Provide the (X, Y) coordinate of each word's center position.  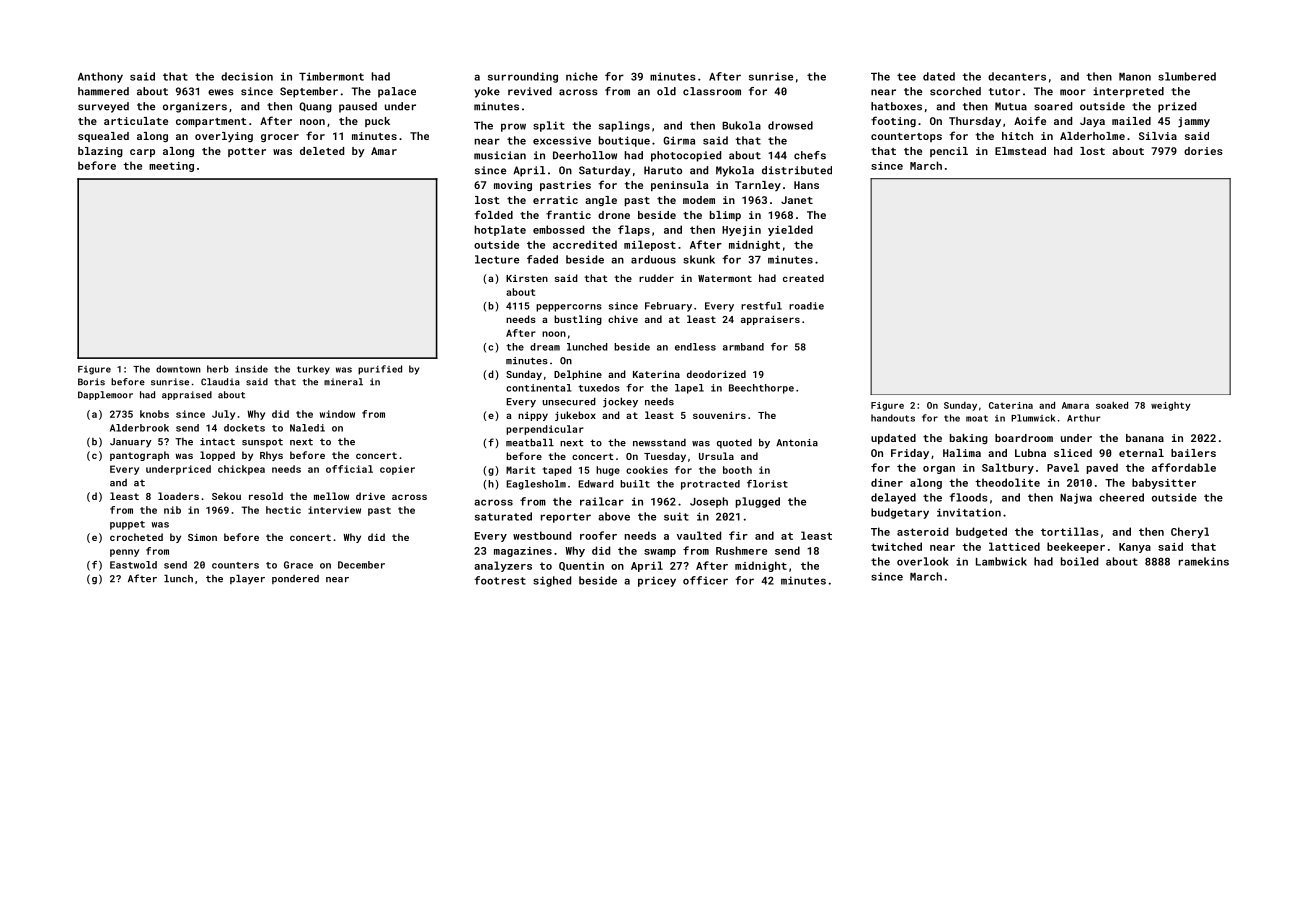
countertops (906, 137)
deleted (322, 151)
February (668, 307)
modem (699, 200)
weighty (1171, 406)
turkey (313, 370)
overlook (923, 561)
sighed (552, 581)
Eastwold (133, 565)
